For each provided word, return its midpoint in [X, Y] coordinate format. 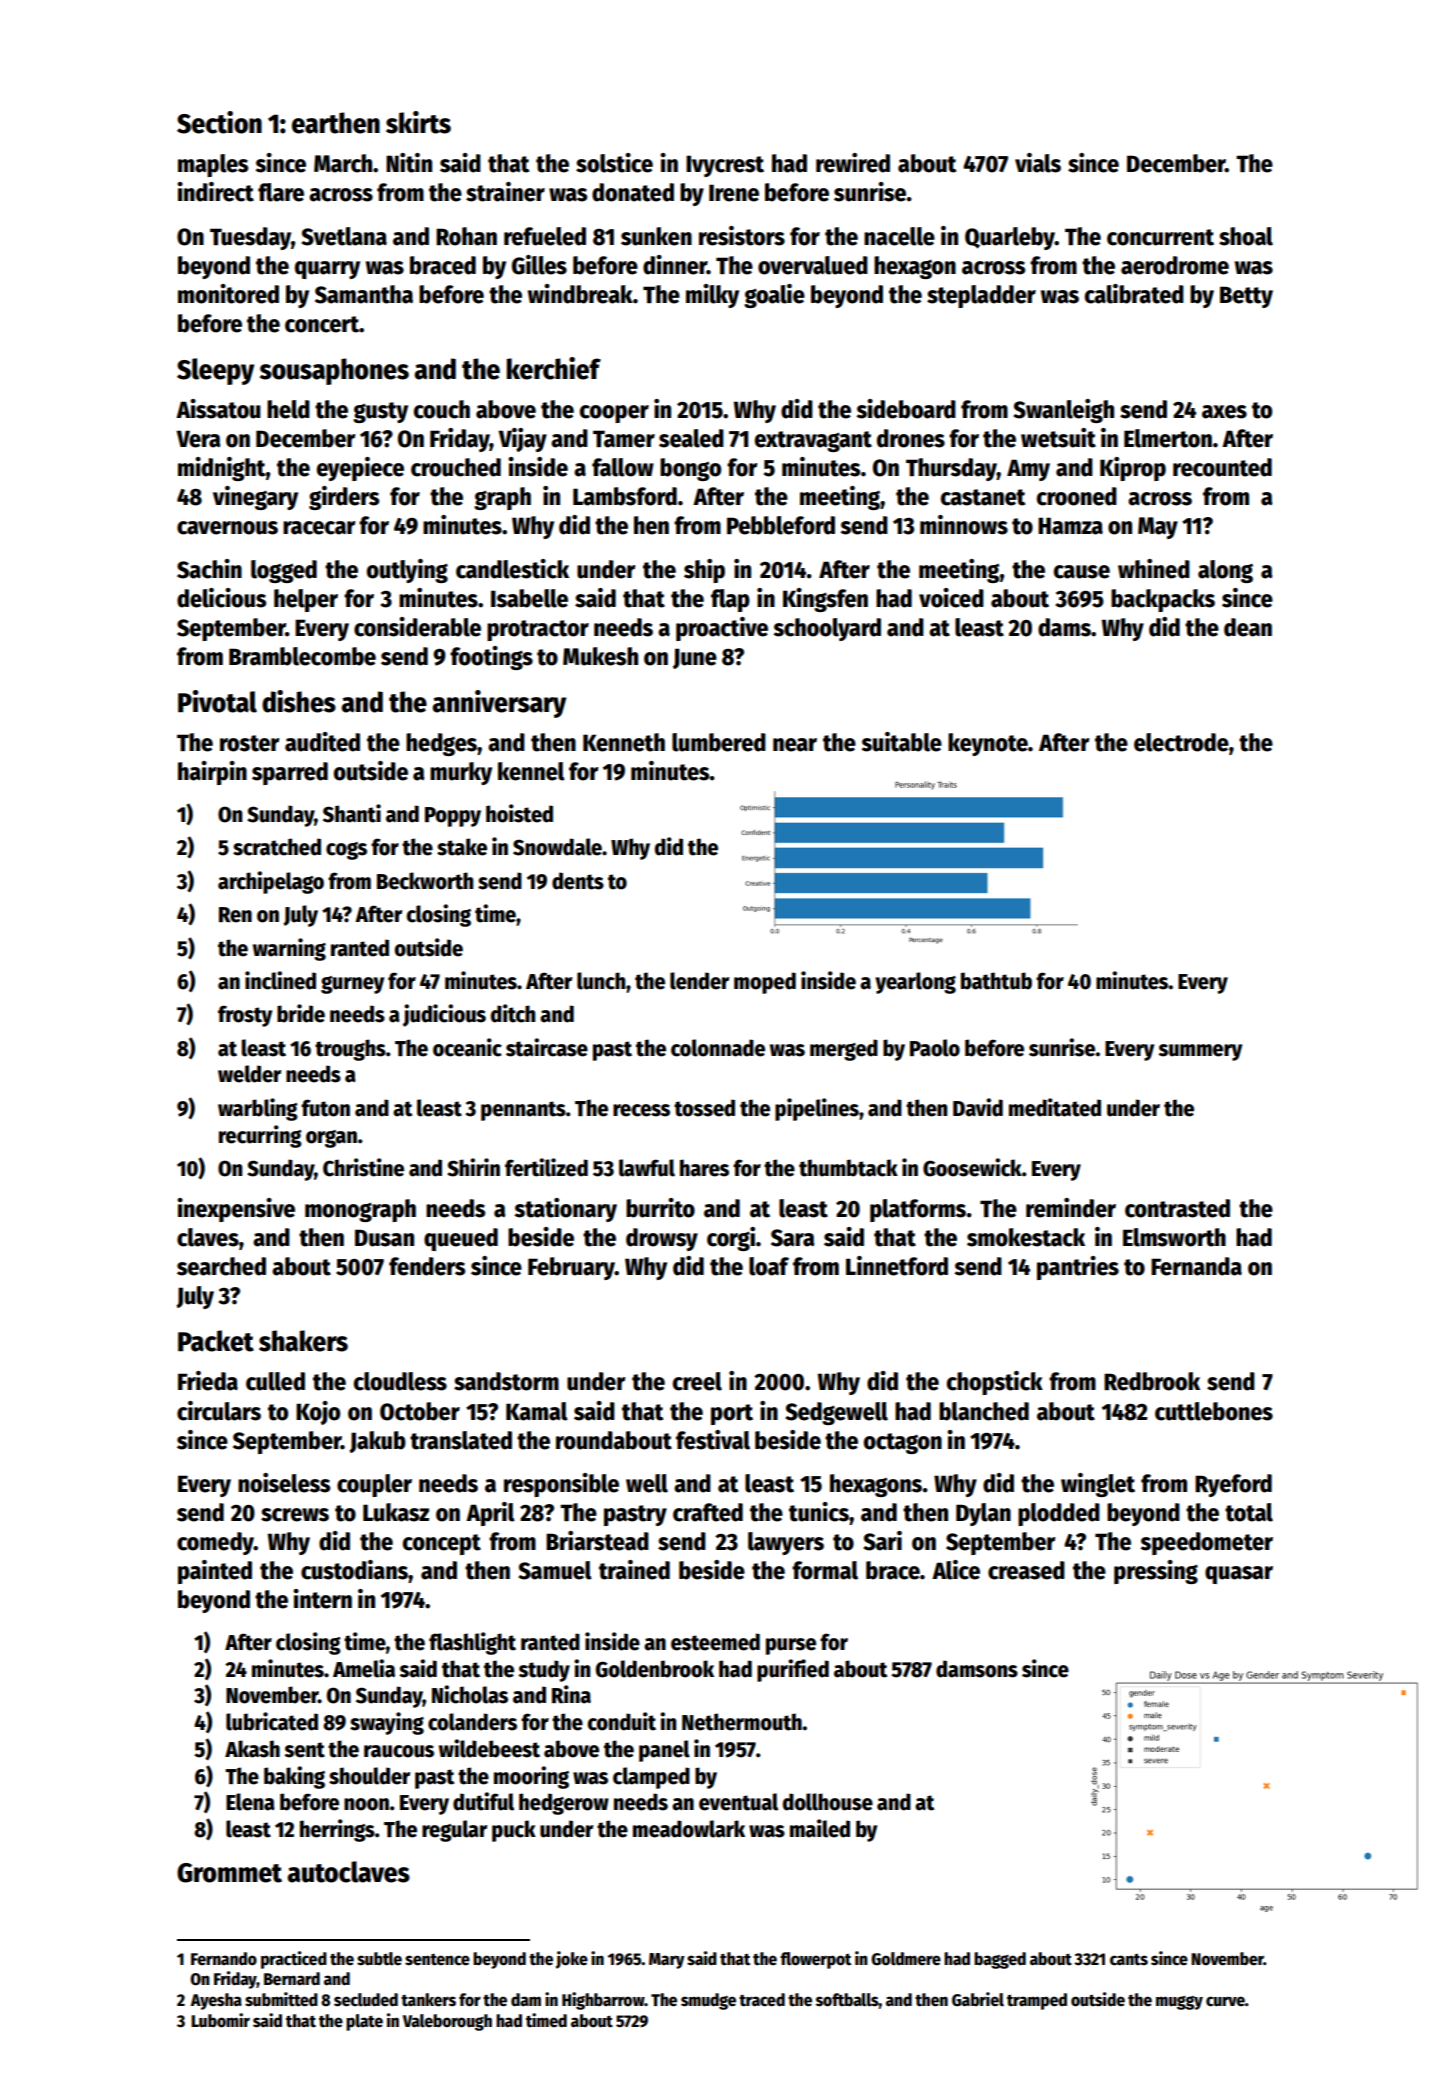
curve [1225, 2001]
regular [454, 1831]
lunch [601, 981]
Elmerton [1168, 438]
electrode [1181, 742]
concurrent [1160, 237]
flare [281, 192]
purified [793, 1670]
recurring [260, 1136]
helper [306, 600]
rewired [853, 163]
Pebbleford [781, 525]
